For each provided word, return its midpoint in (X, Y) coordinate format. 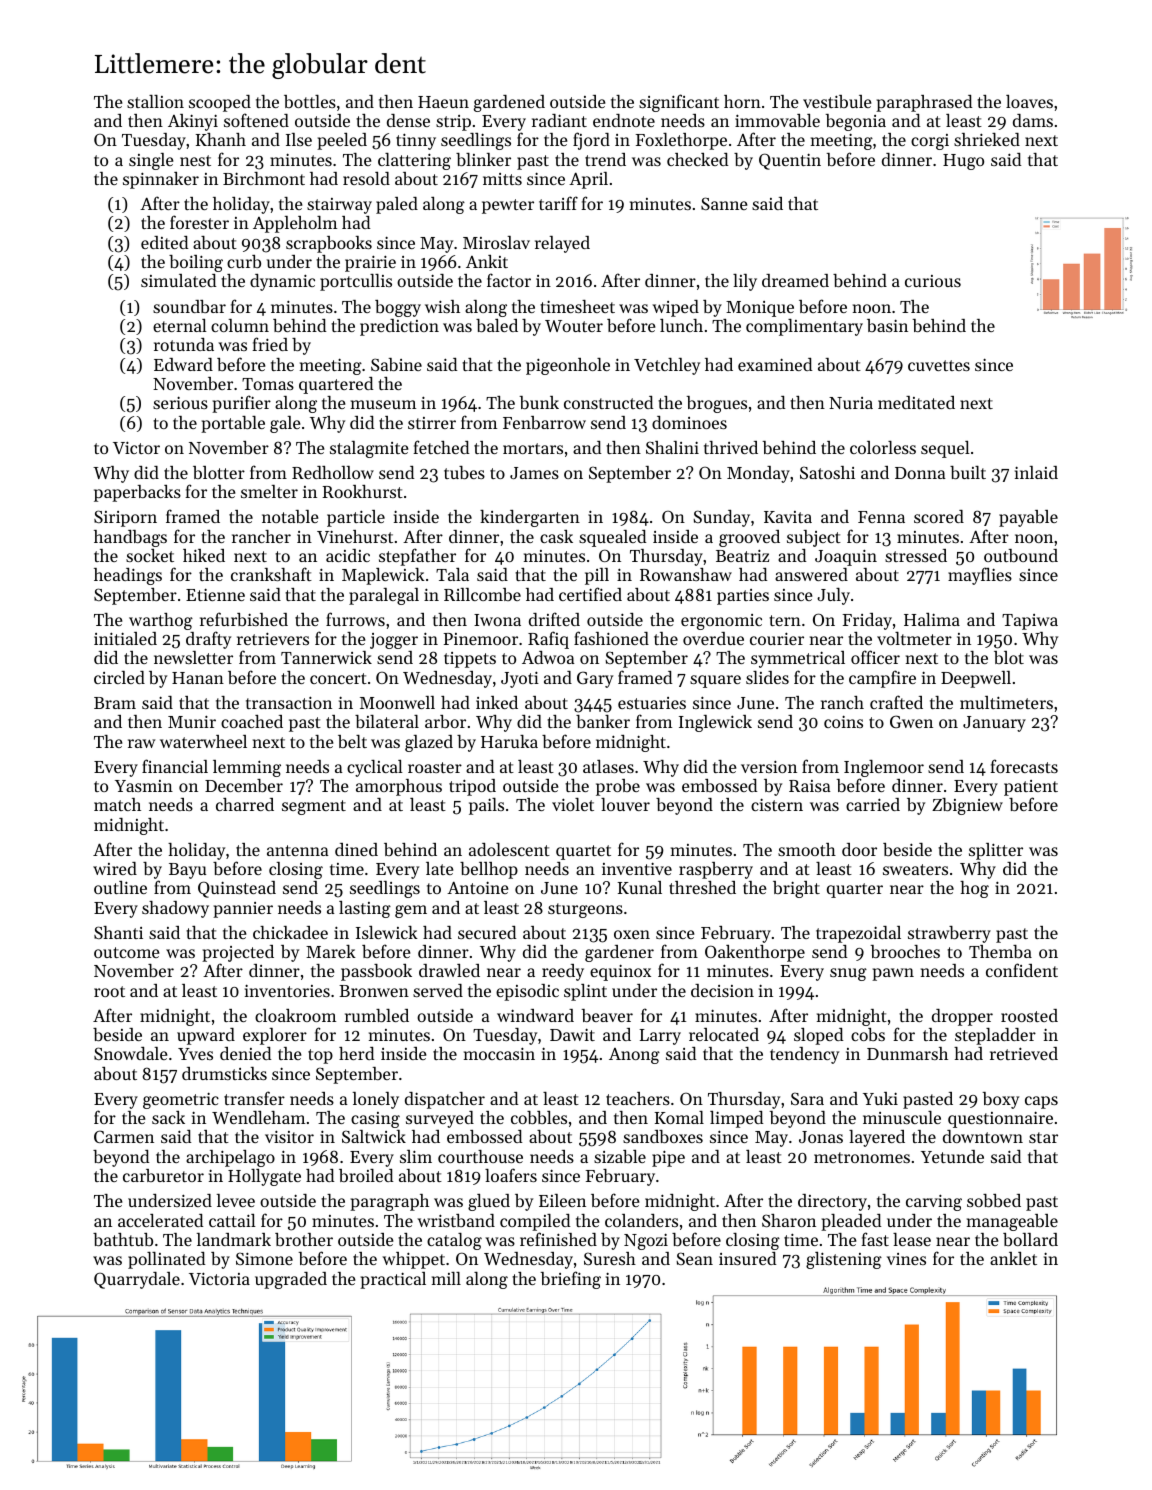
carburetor (163, 1175)
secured (487, 932)
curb (244, 261)
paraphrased (924, 103)
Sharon (789, 1220)
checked (698, 159)
